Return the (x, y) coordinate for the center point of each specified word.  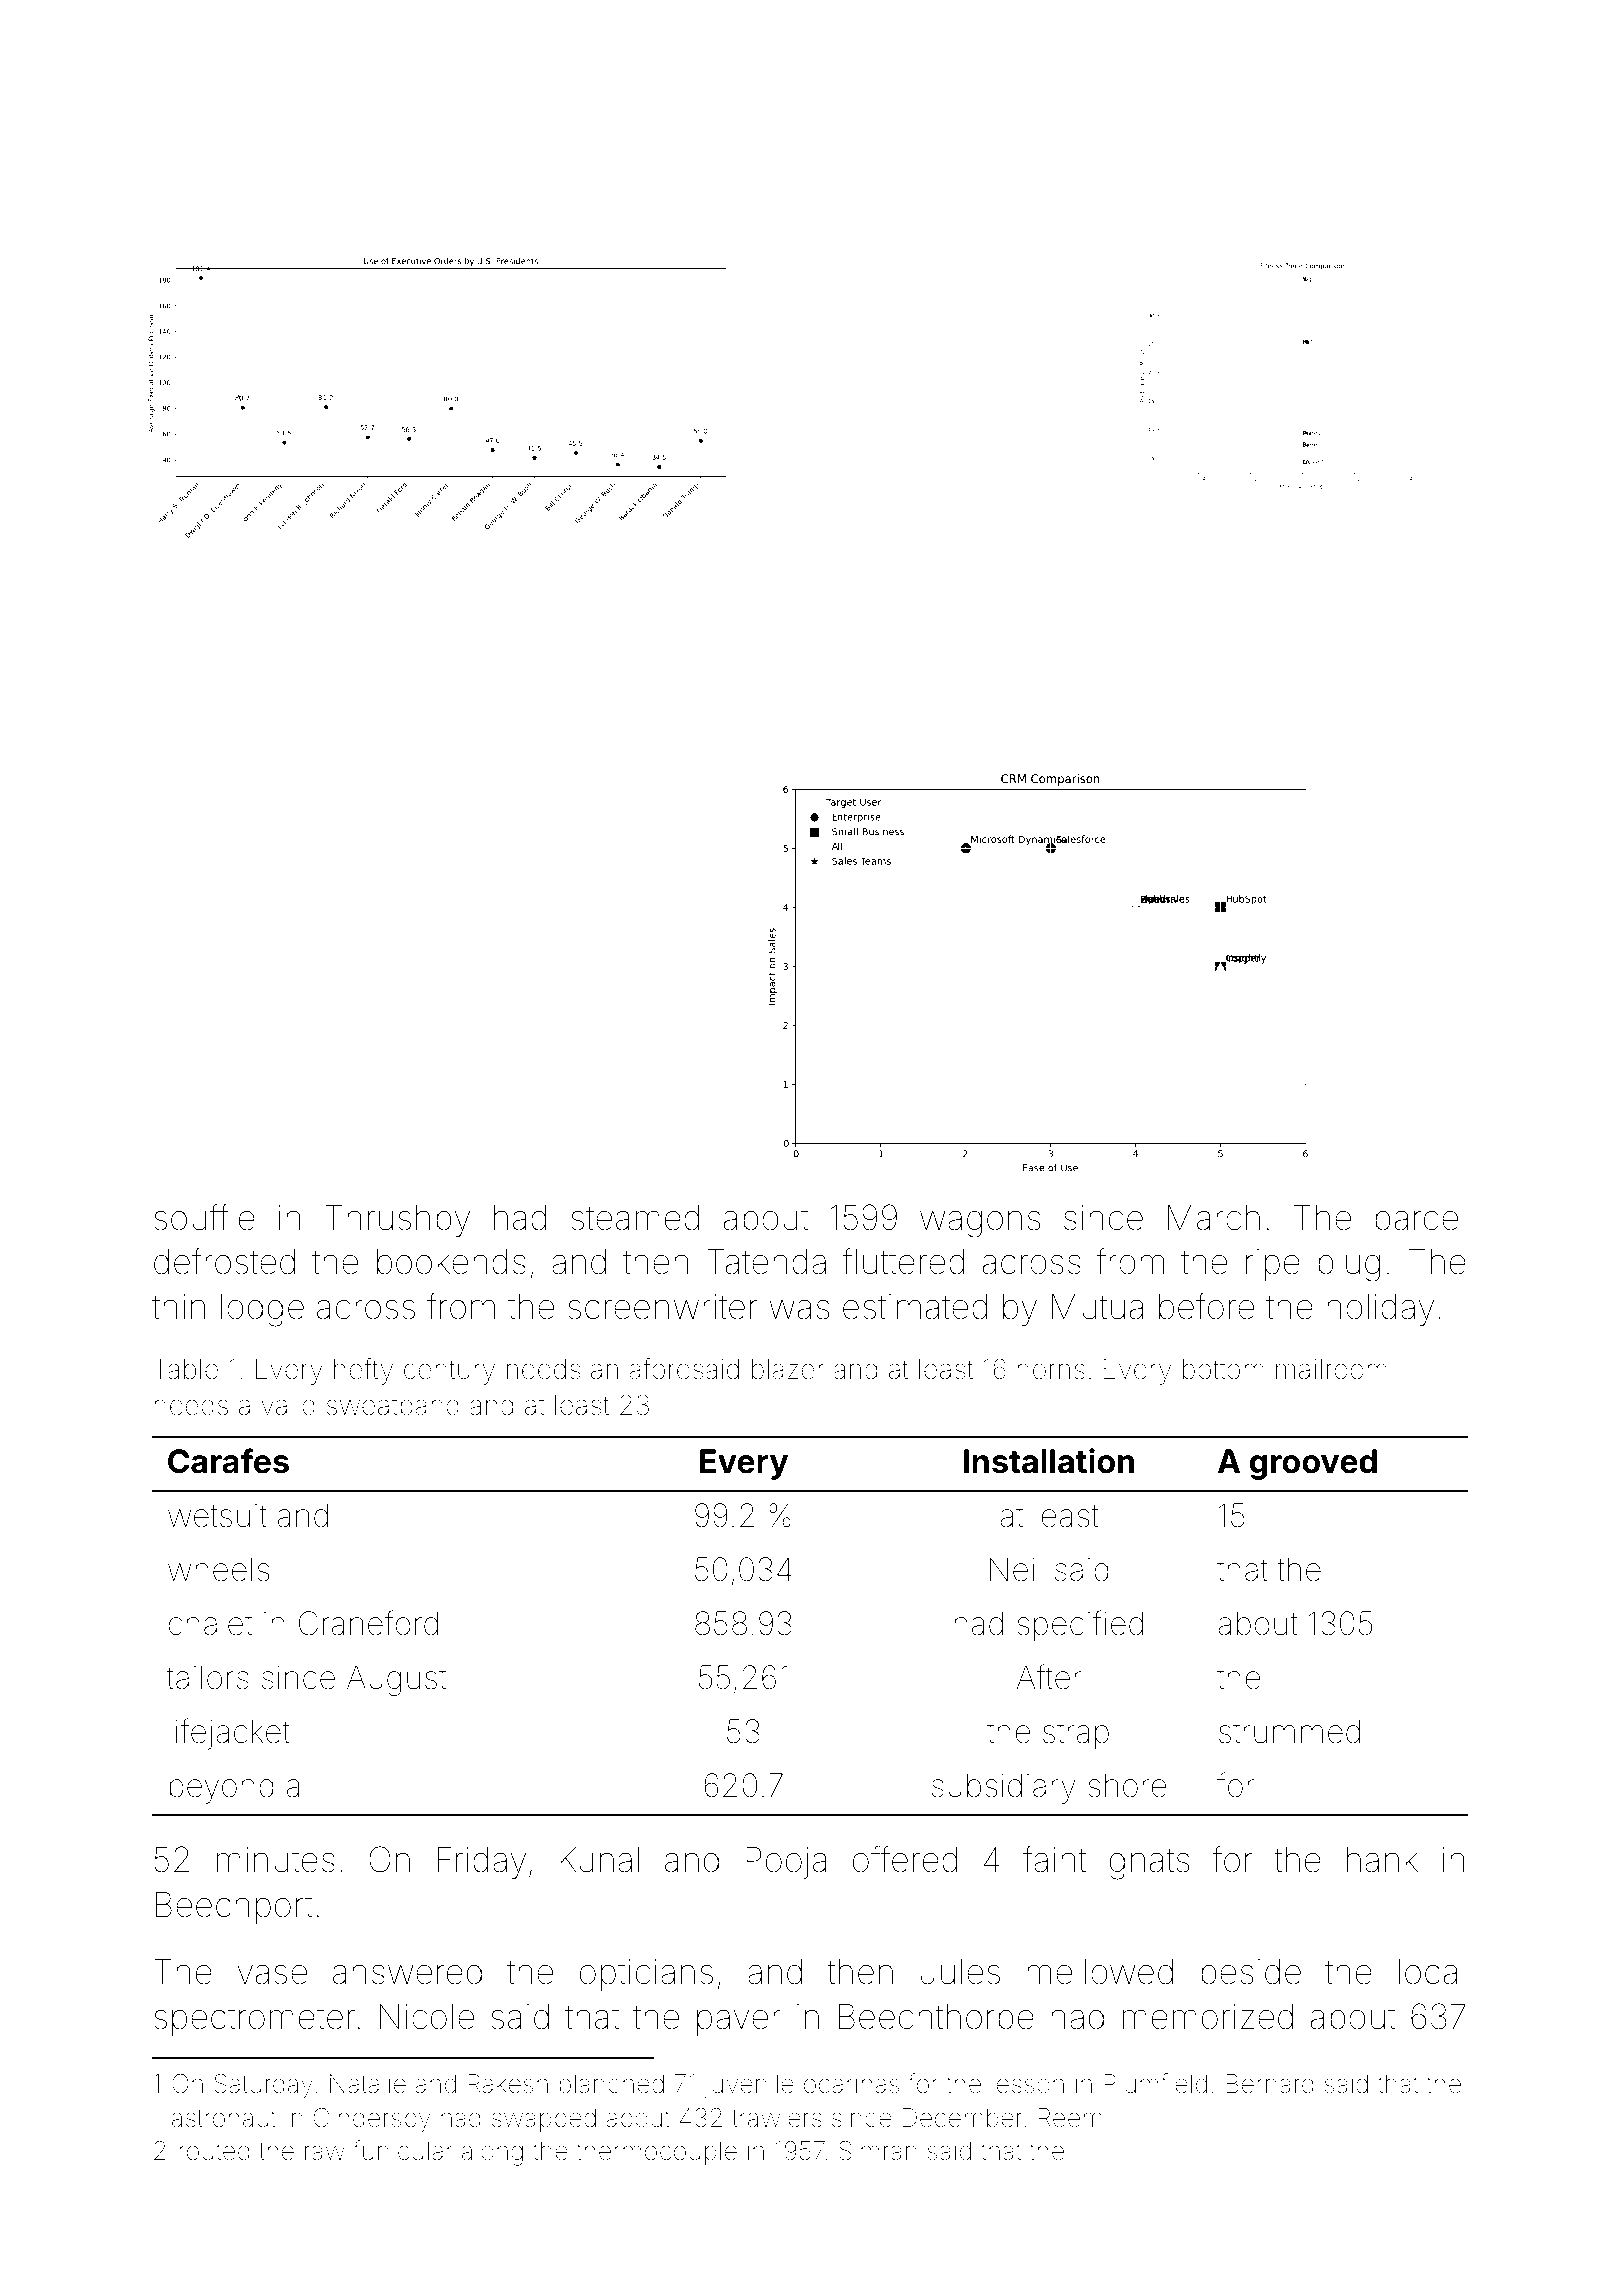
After (1049, 1677)
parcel (1420, 1221)
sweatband (393, 1405)
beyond (221, 1788)
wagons (980, 1224)
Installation (1048, 1461)
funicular (403, 2150)
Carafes (228, 1461)
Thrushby (397, 1220)
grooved (1313, 1464)
